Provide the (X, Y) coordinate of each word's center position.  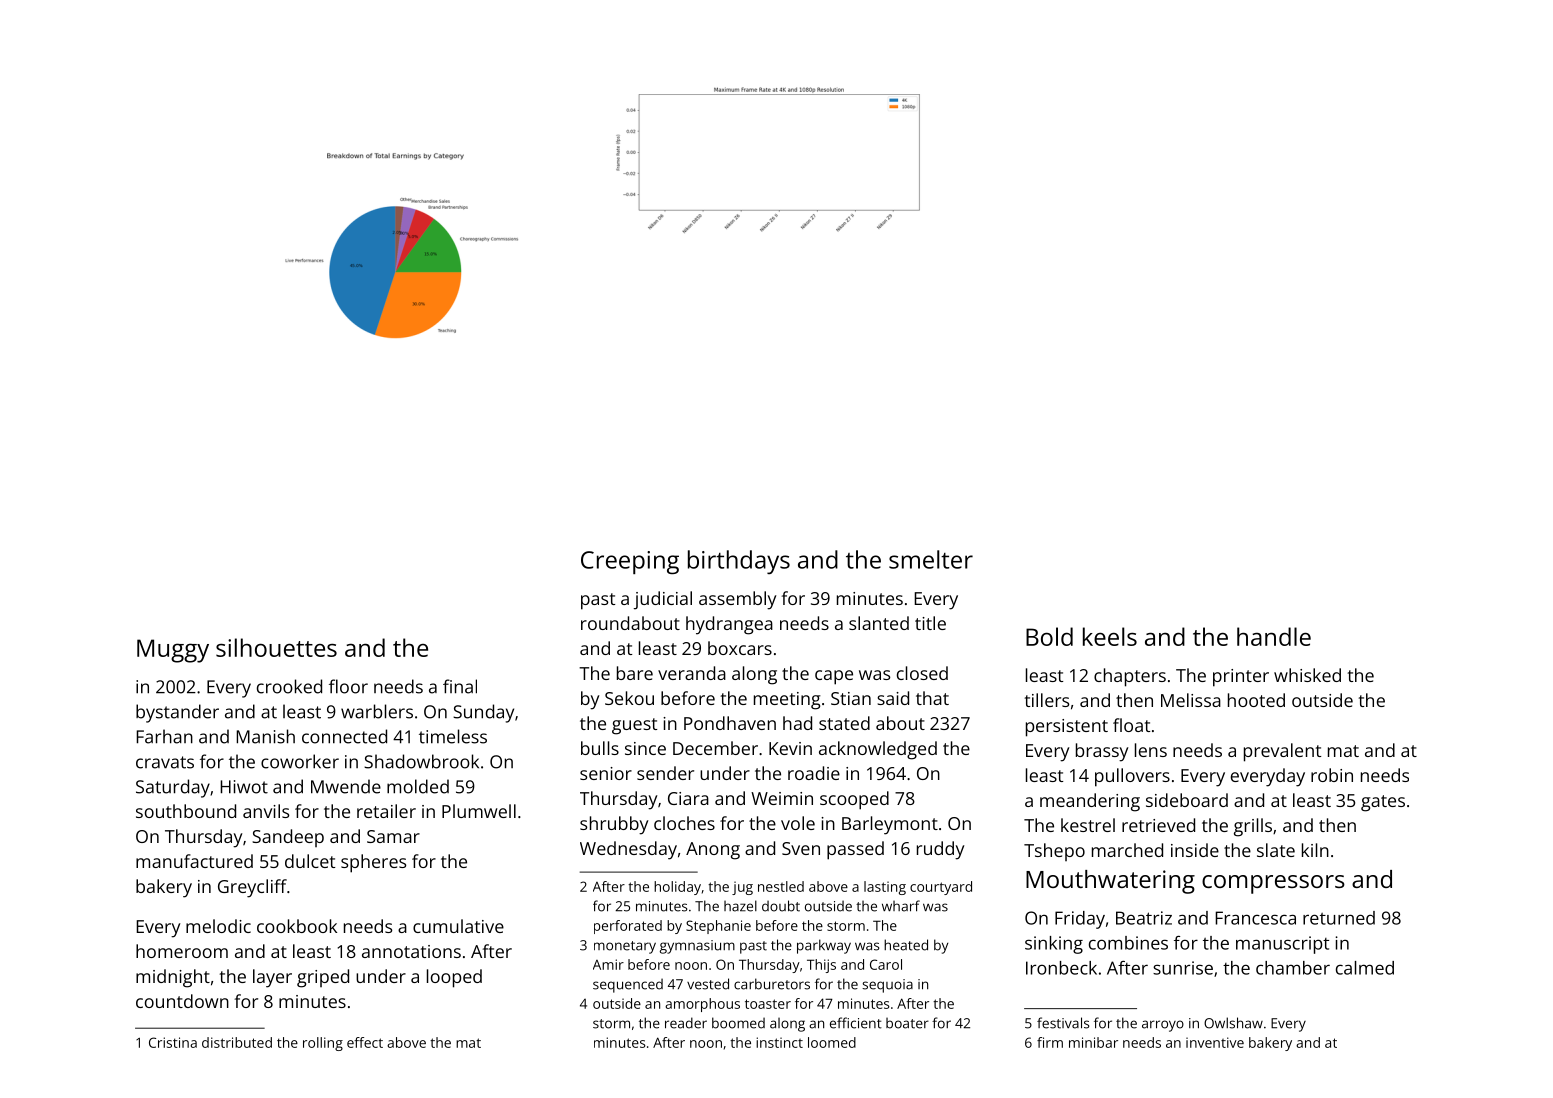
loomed (832, 1042)
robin (1332, 775)
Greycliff (252, 888)
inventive (1215, 1042)
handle (1274, 636)
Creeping (630, 562)
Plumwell (479, 811)
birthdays (739, 562)
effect (365, 1042)
